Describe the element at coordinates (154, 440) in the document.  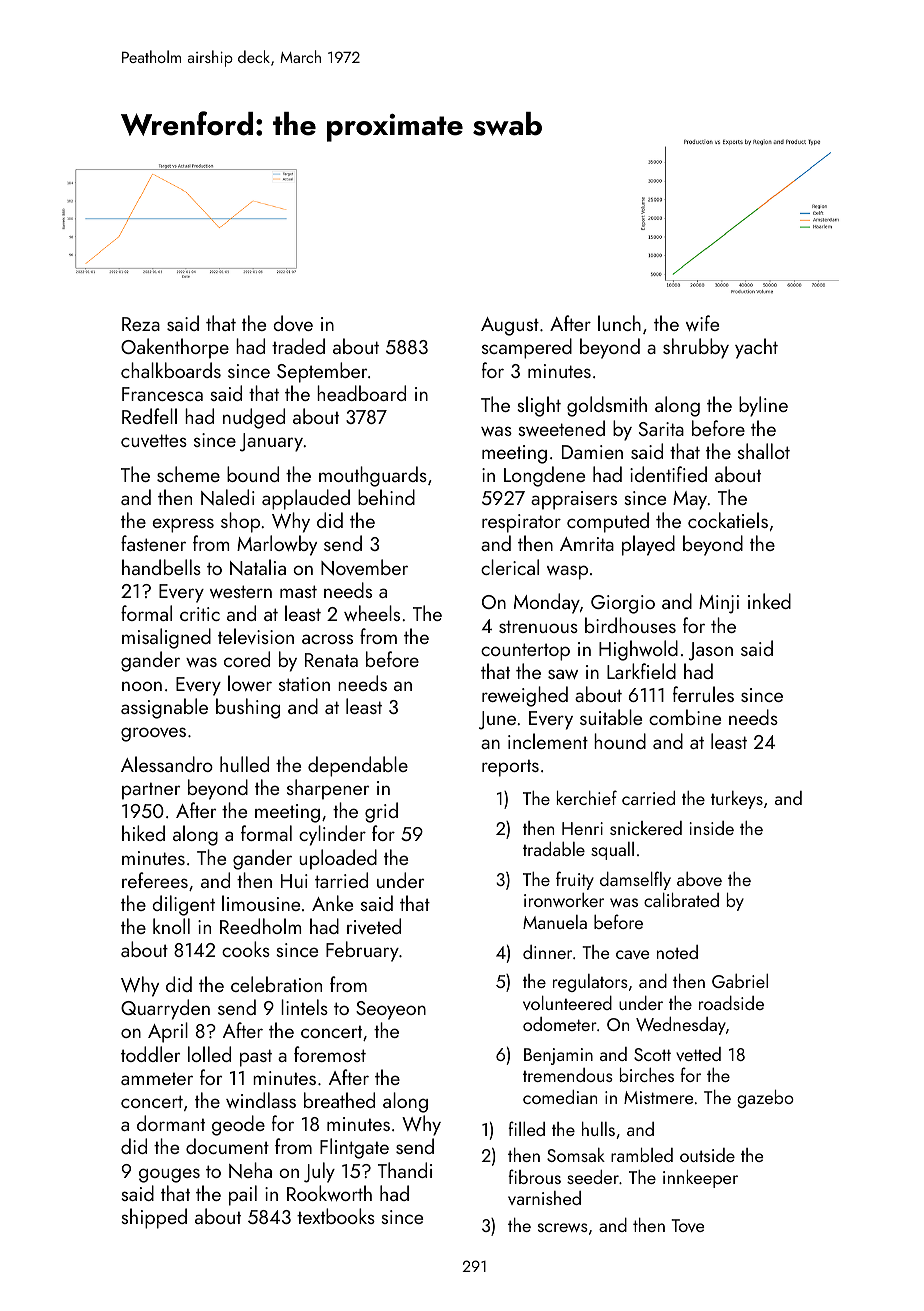
I see `cuvettes` at that location.
